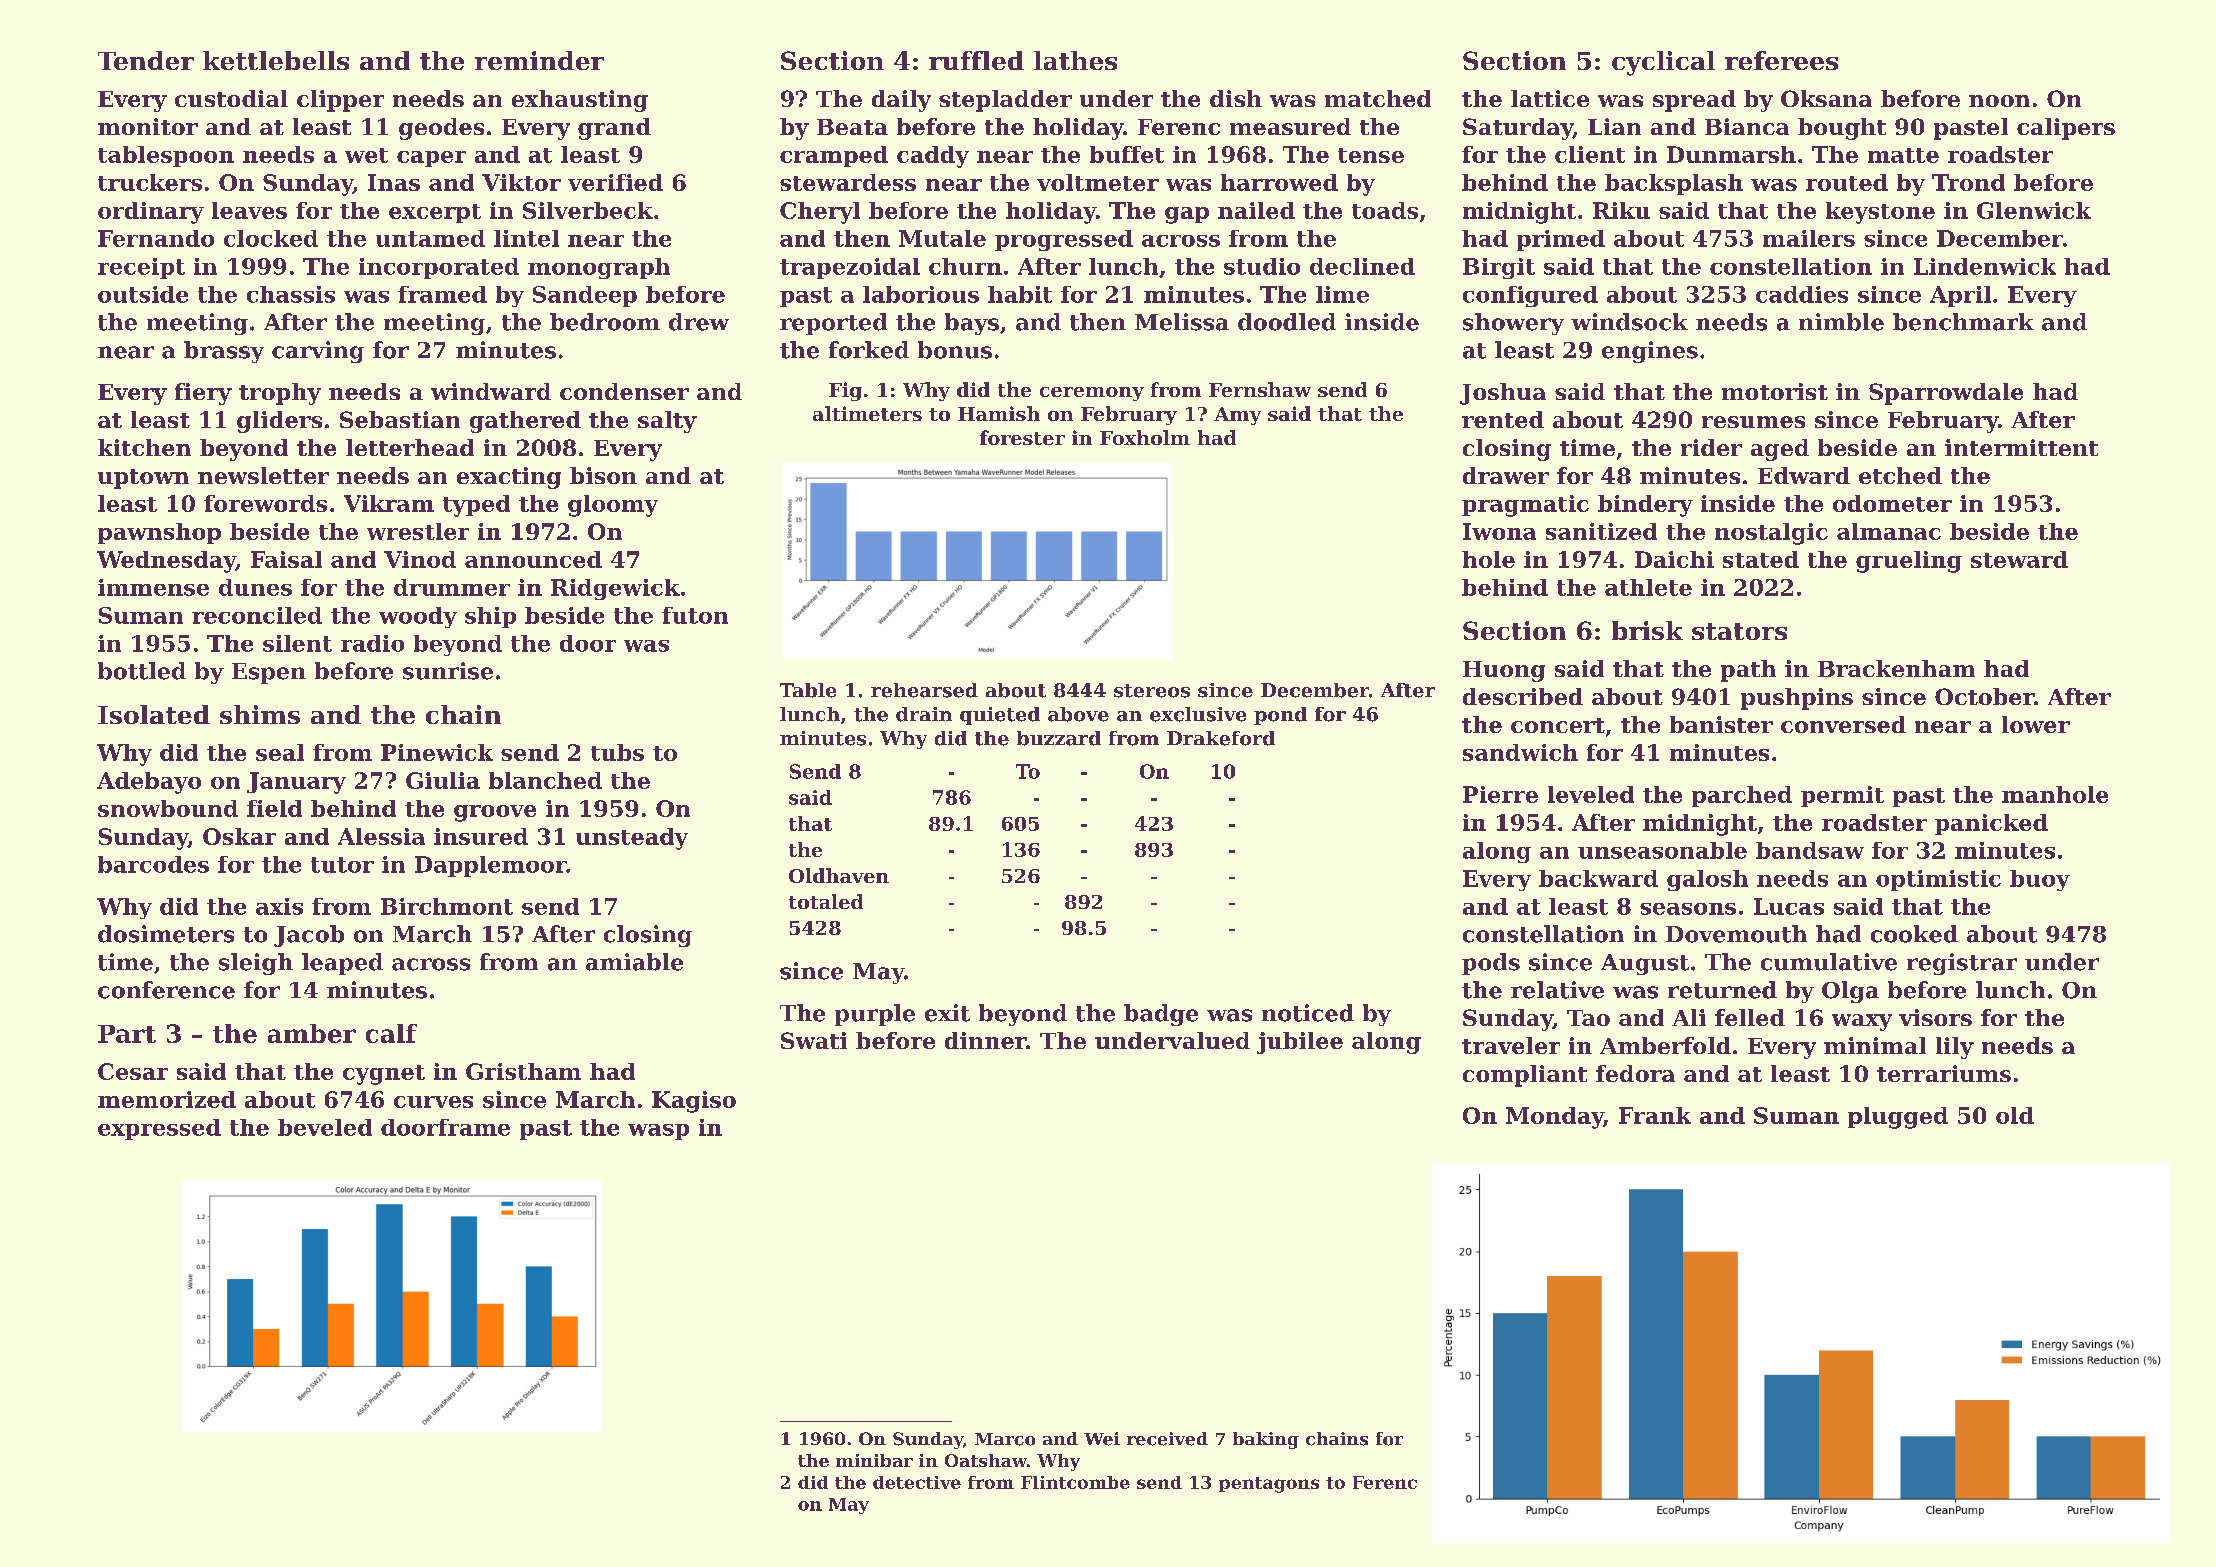 The image size is (2216, 1567). I want to click on Adebayo, so click(149, 783).
